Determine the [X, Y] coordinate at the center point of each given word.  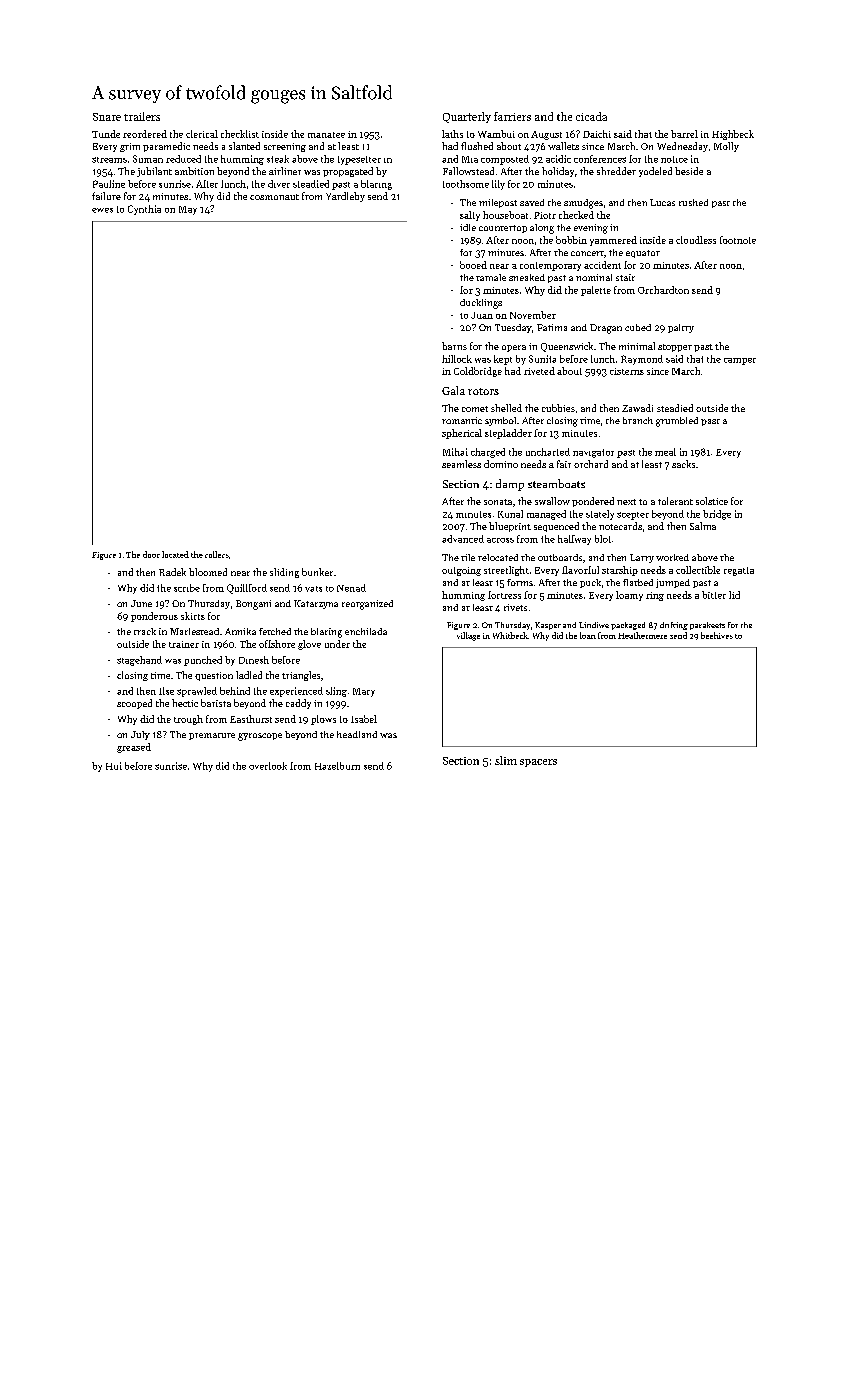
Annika [240, 631]
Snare [107, 117]
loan [588, 635]
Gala [453, 390]
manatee [326, 135]
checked [576, 215]
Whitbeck [510, 635]
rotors [483, 391]
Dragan [606, 329]
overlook [268, 766]
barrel [684, 134]
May [188, 210]
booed [473, 265]
